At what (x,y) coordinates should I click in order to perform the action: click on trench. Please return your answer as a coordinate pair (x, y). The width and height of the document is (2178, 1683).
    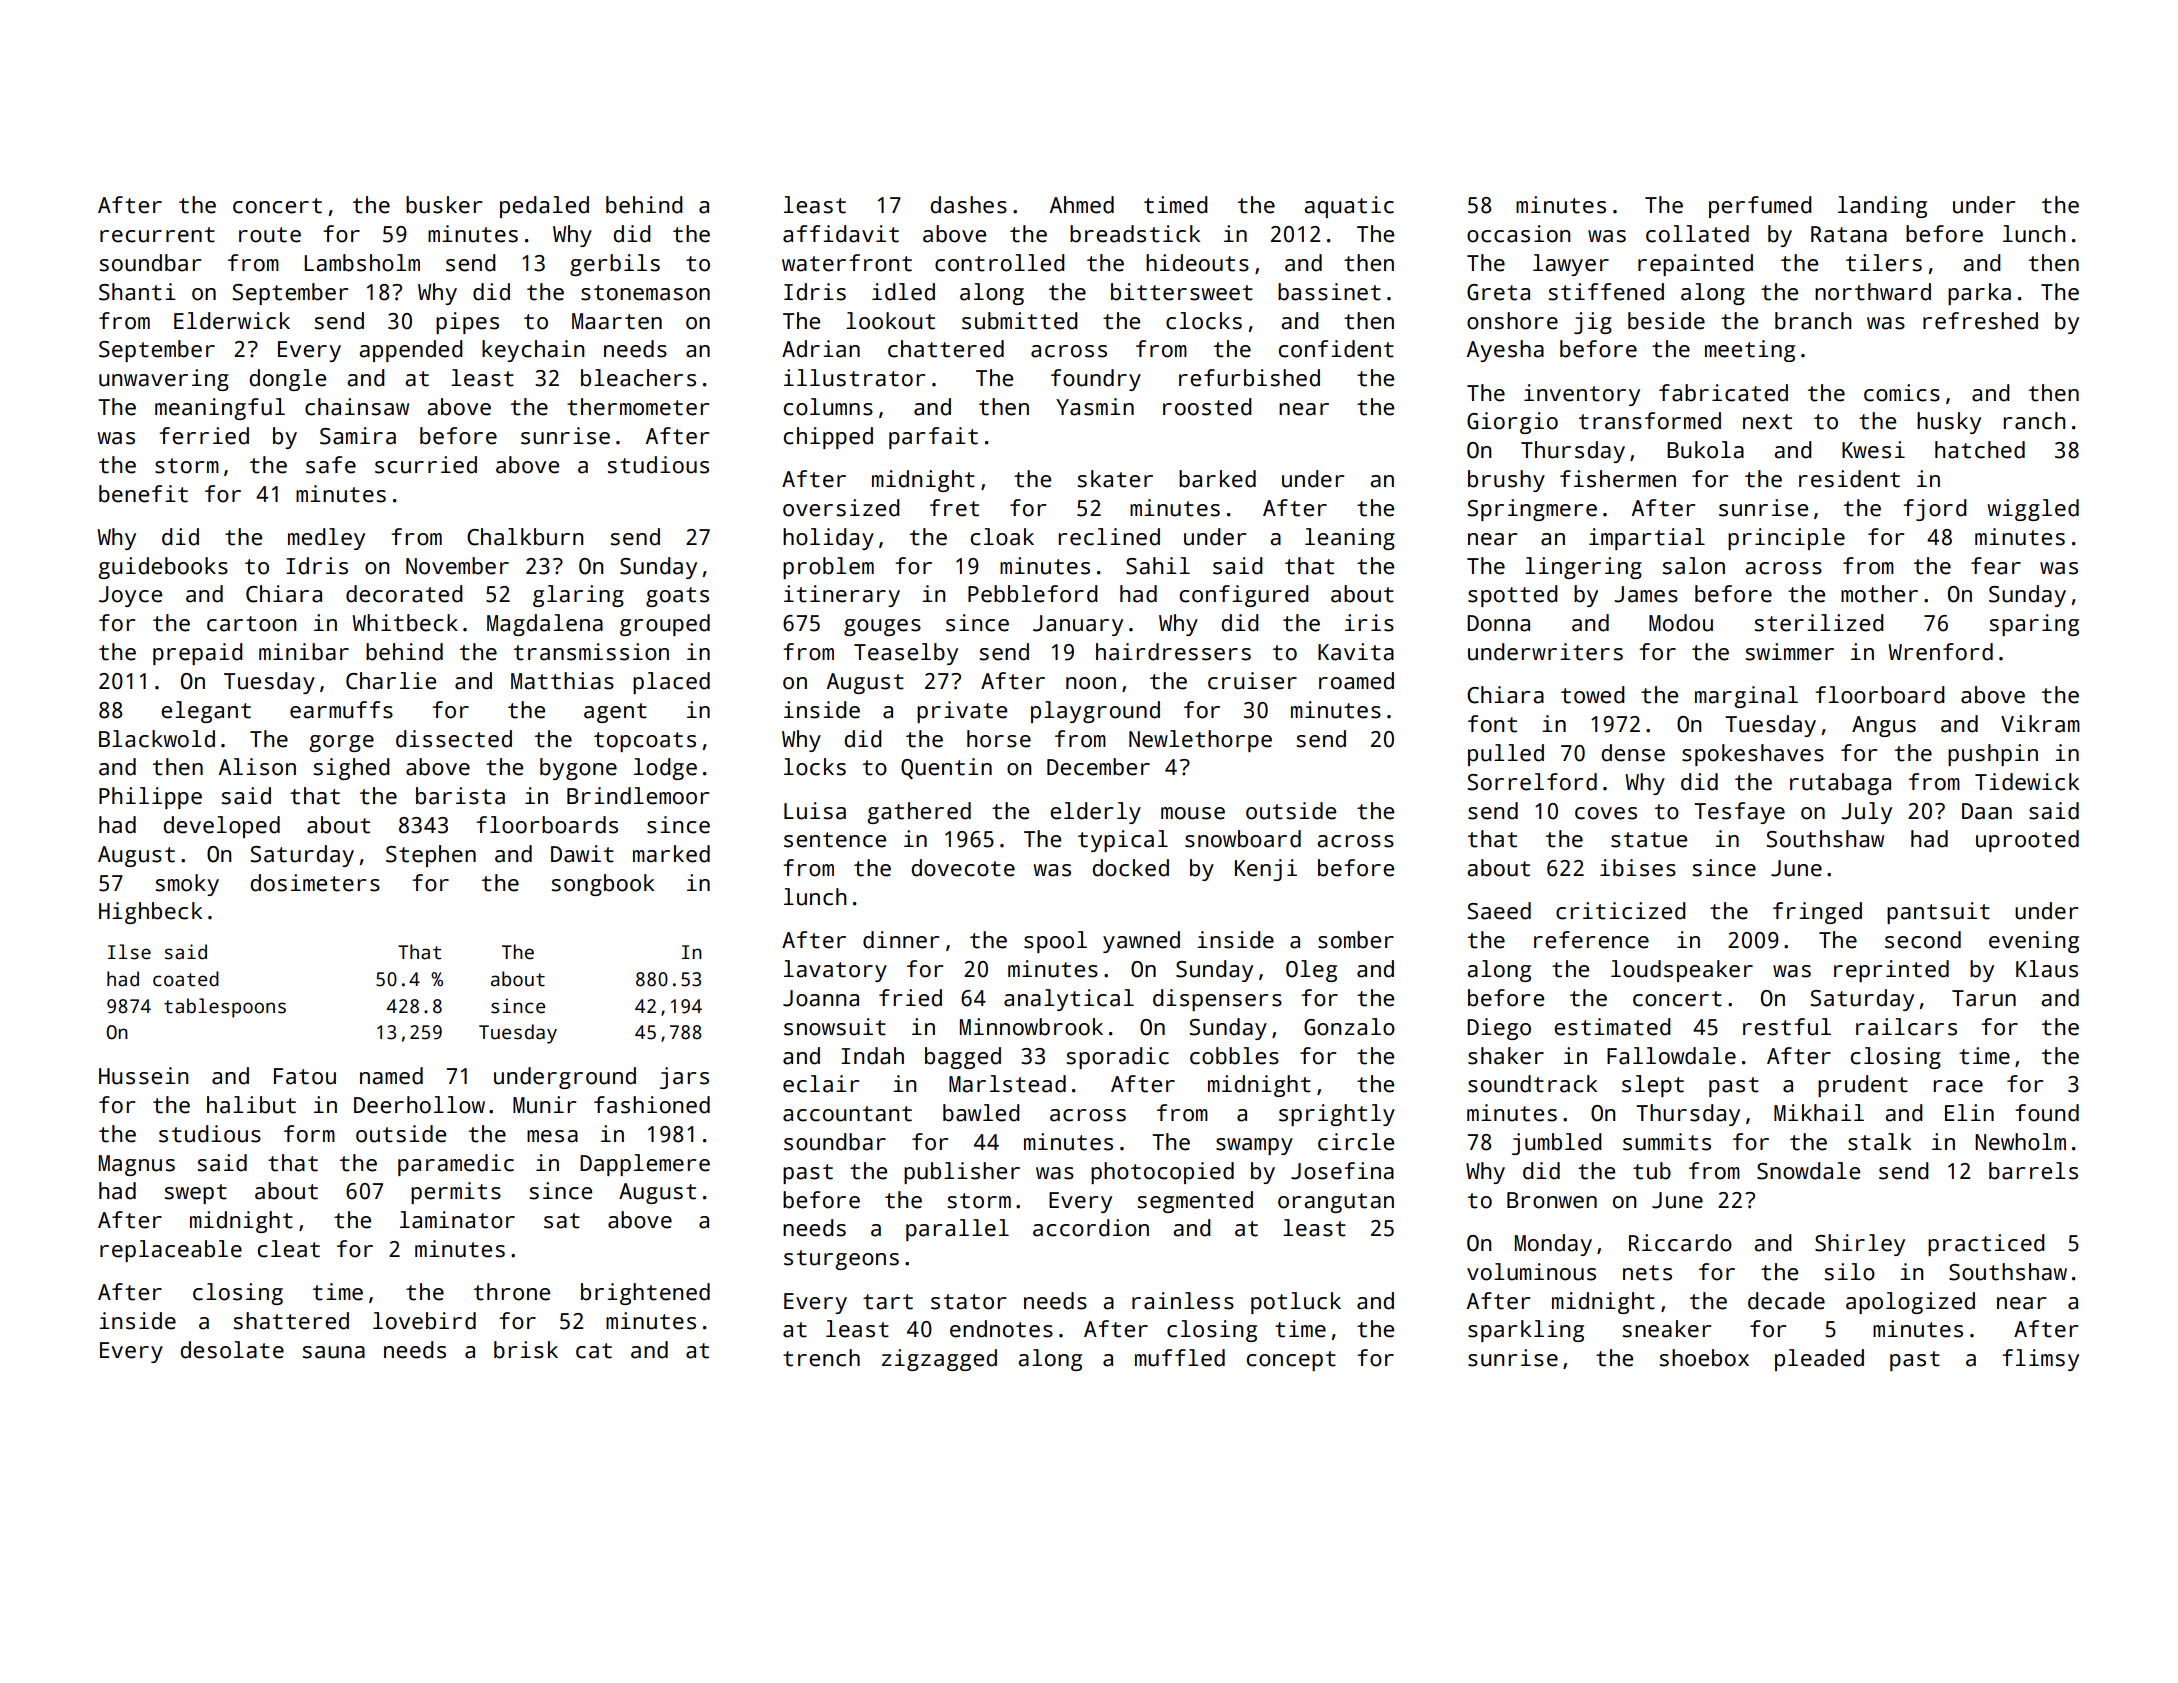
    Looking at the image, I should click on (821, 1358).
